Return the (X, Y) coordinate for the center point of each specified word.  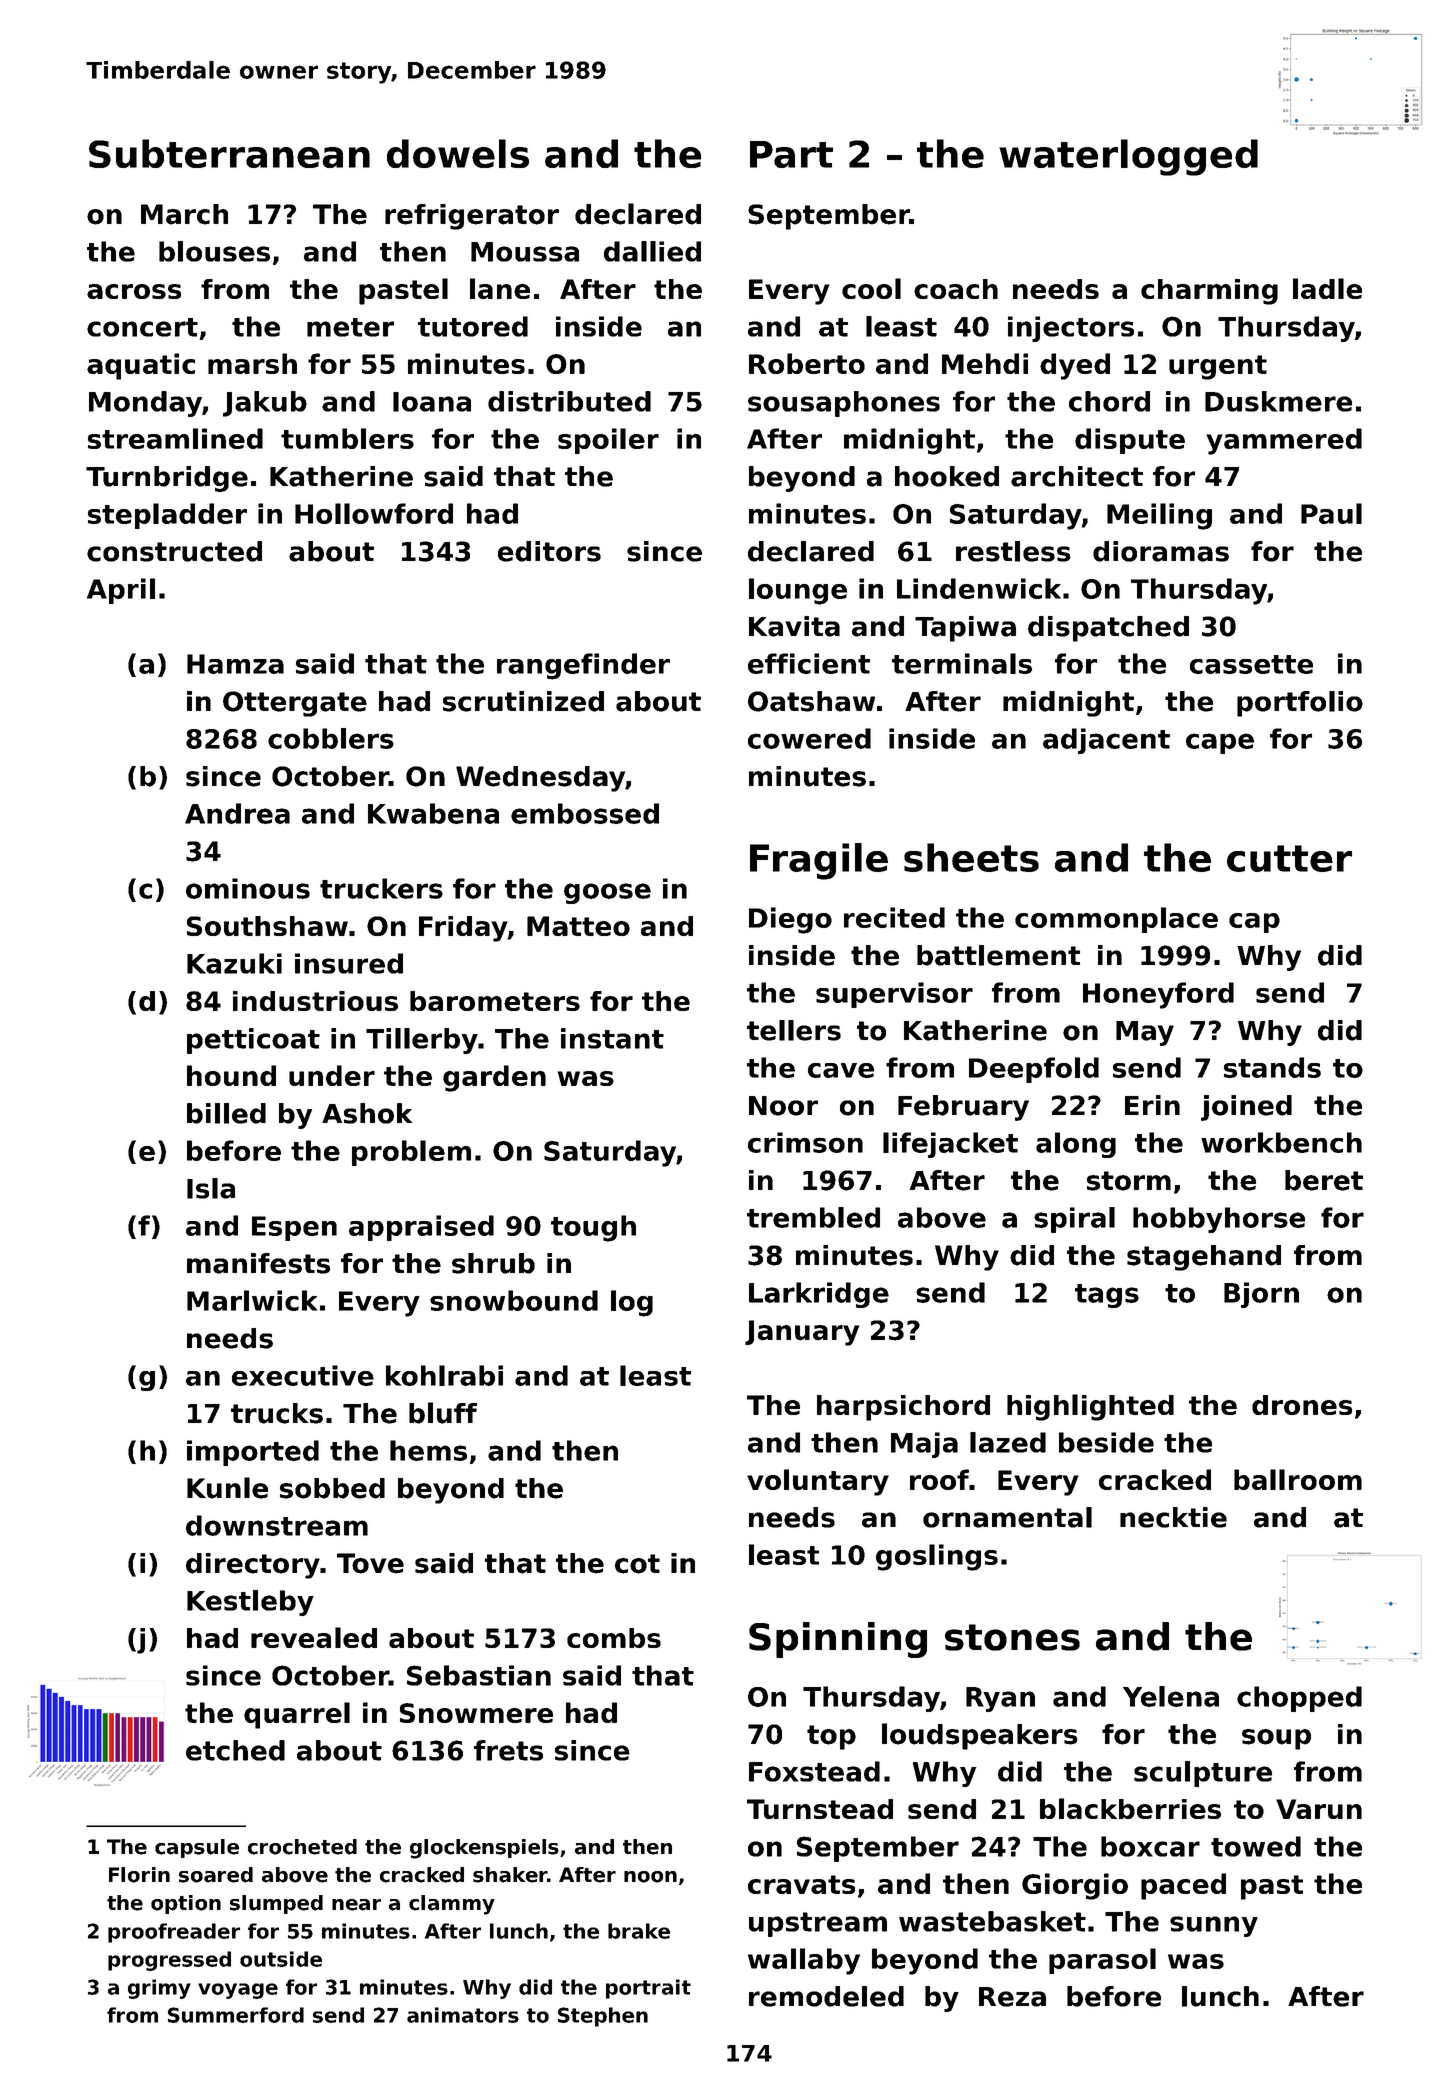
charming (1209, 292)
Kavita (794, 626)
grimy (159, 1989)
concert (142, 327)
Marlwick (252, 1300)
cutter (1289, 858)
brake (639, 1931)
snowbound (514, 1300)
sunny (1214, 1926)
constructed (174, 551)
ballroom (1298, 1479)
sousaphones (844, 404)
